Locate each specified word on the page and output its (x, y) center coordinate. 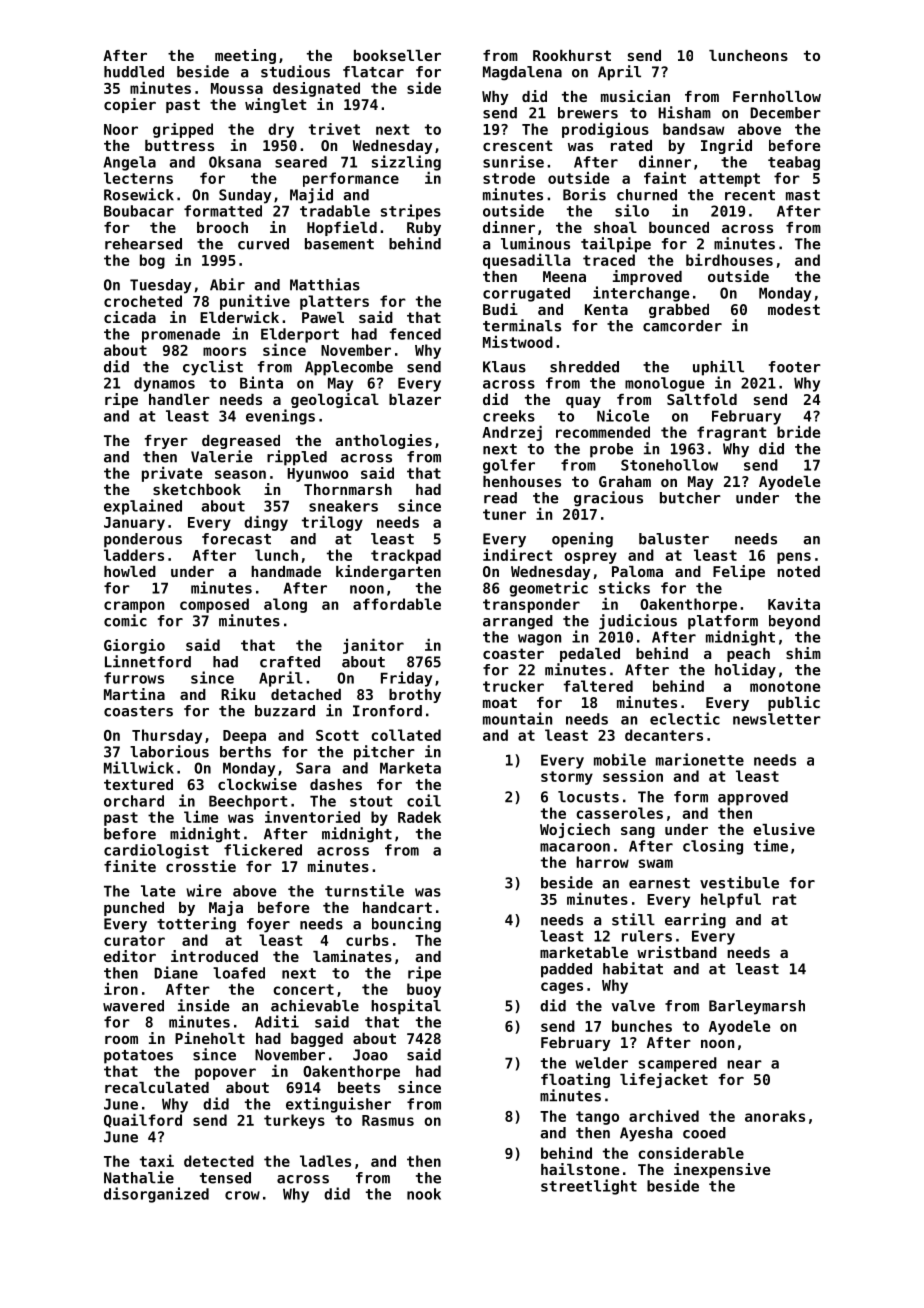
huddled (134, 72)
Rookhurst (572, 55)
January (134, 524)
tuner (504, 514)
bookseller (397, 55)
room (121, 1040)
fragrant (731, 433)
